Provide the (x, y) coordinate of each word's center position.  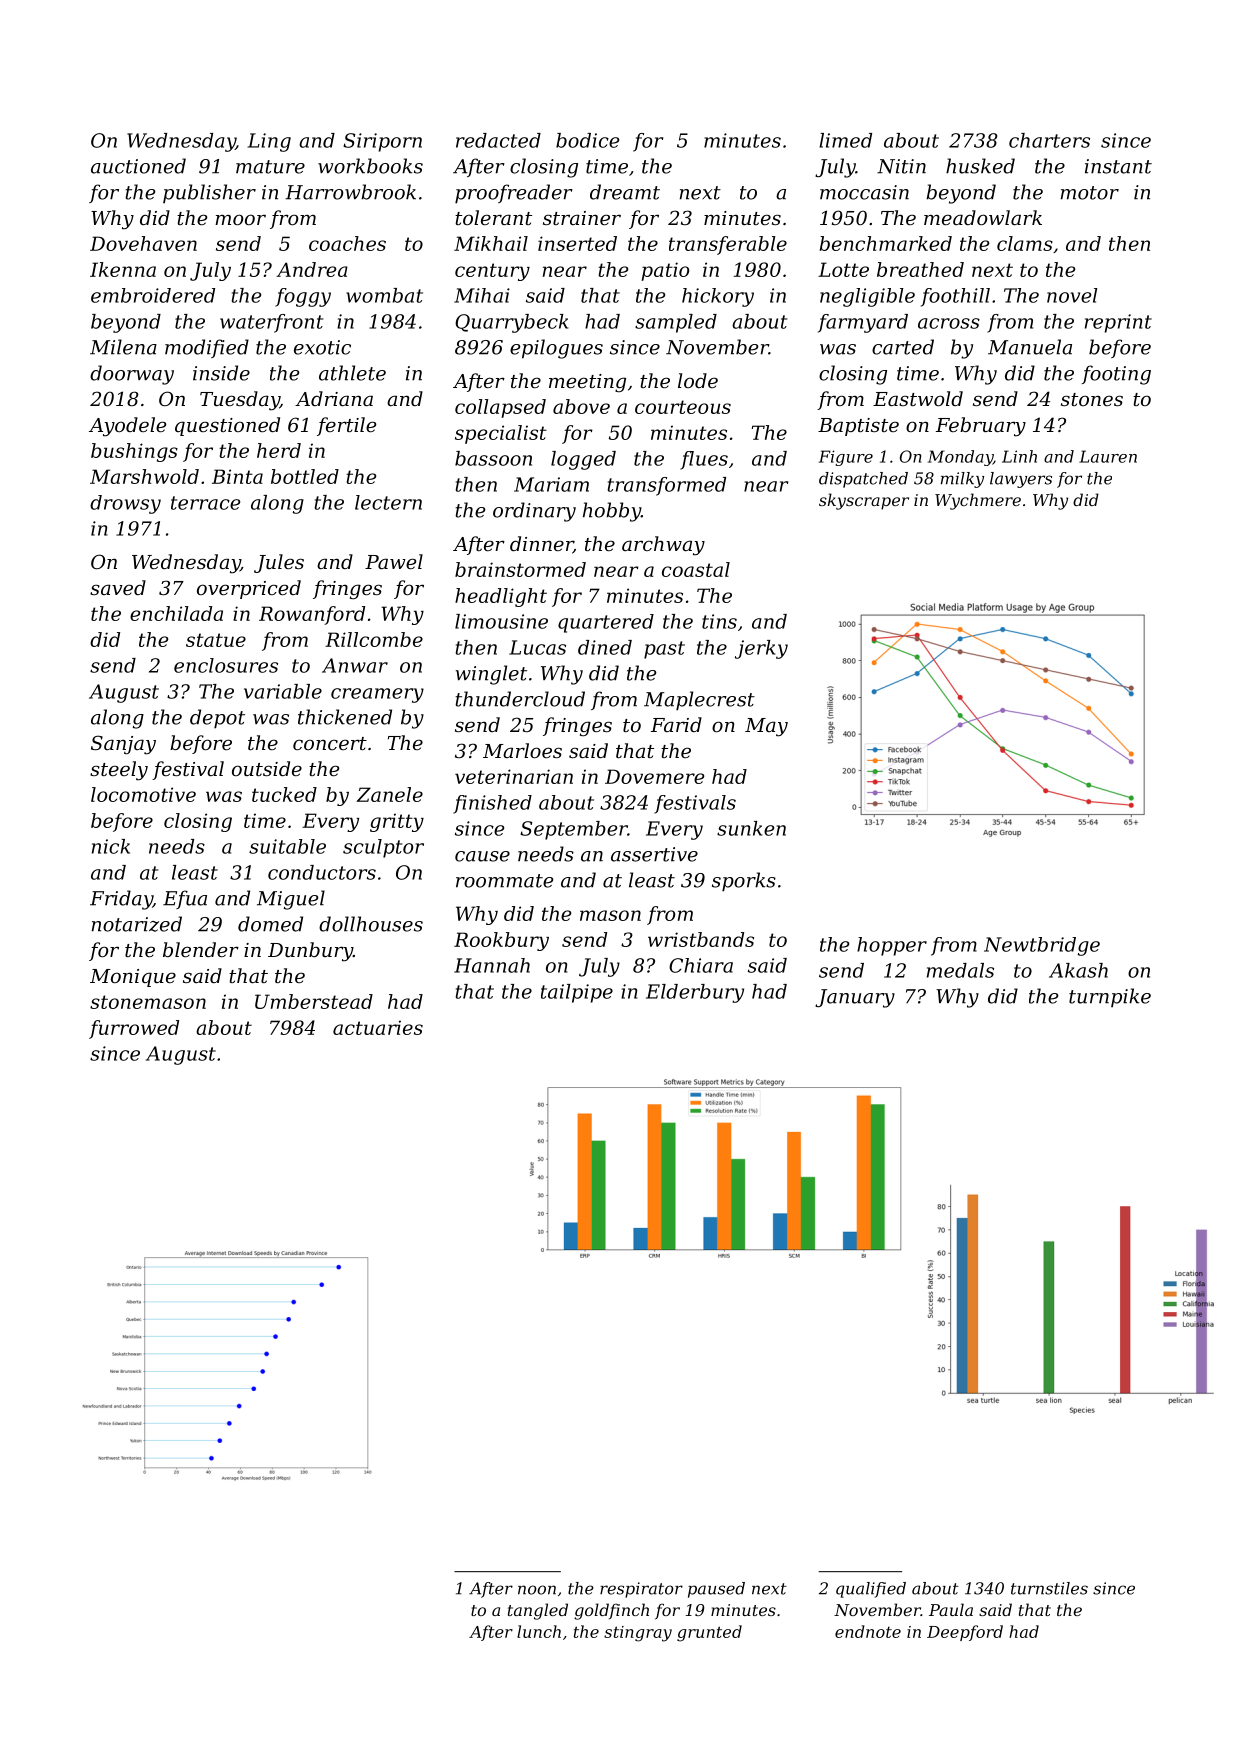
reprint (1118, 323)
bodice (587, 140)
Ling (269, 142)
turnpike (1110, 997)
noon (537, 1590)
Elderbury (695, 993)
